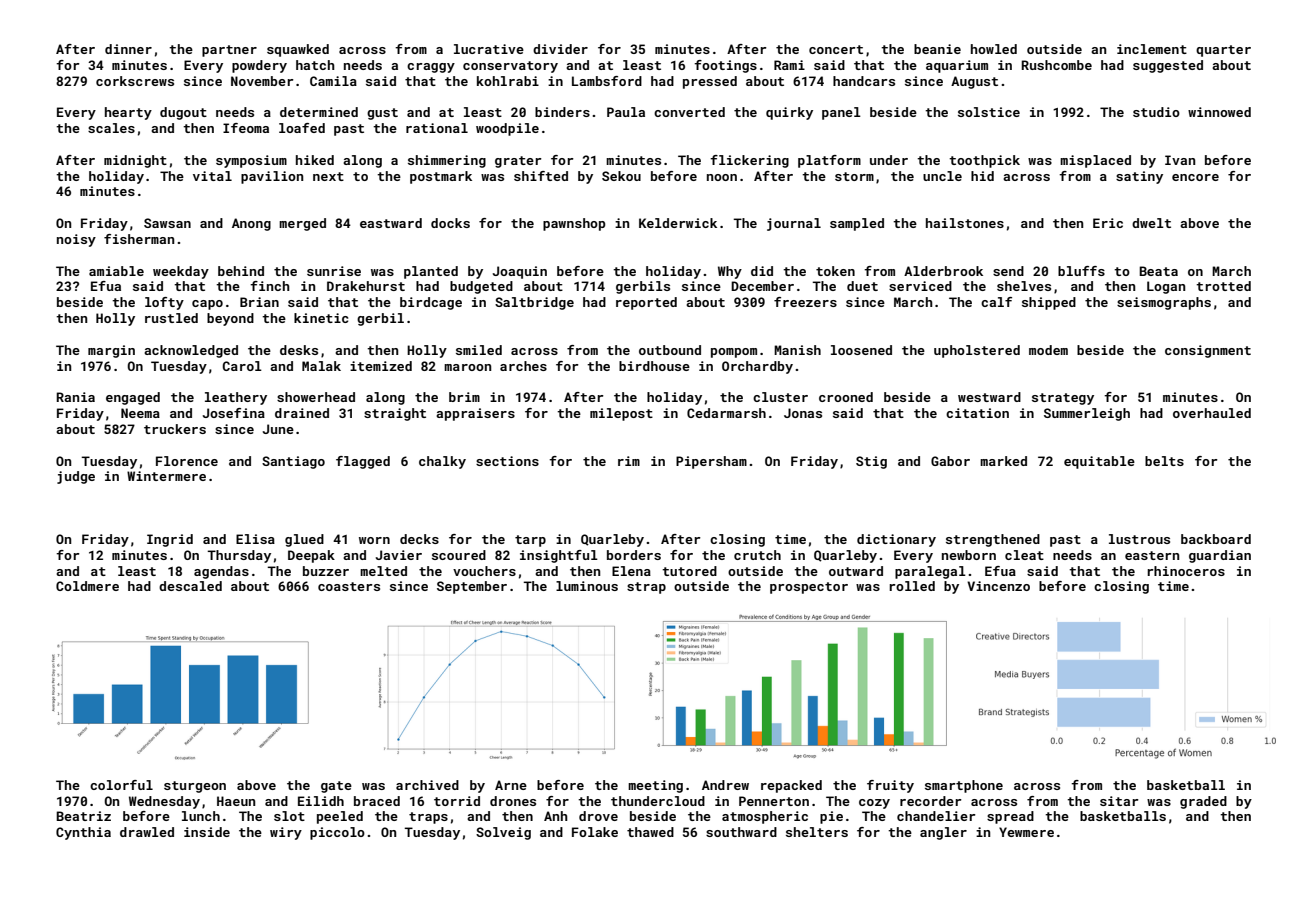  What do you see at coordinates (1119, 801) in the screenshot?
I see `sitar` at bounding box center [1119, 801].
